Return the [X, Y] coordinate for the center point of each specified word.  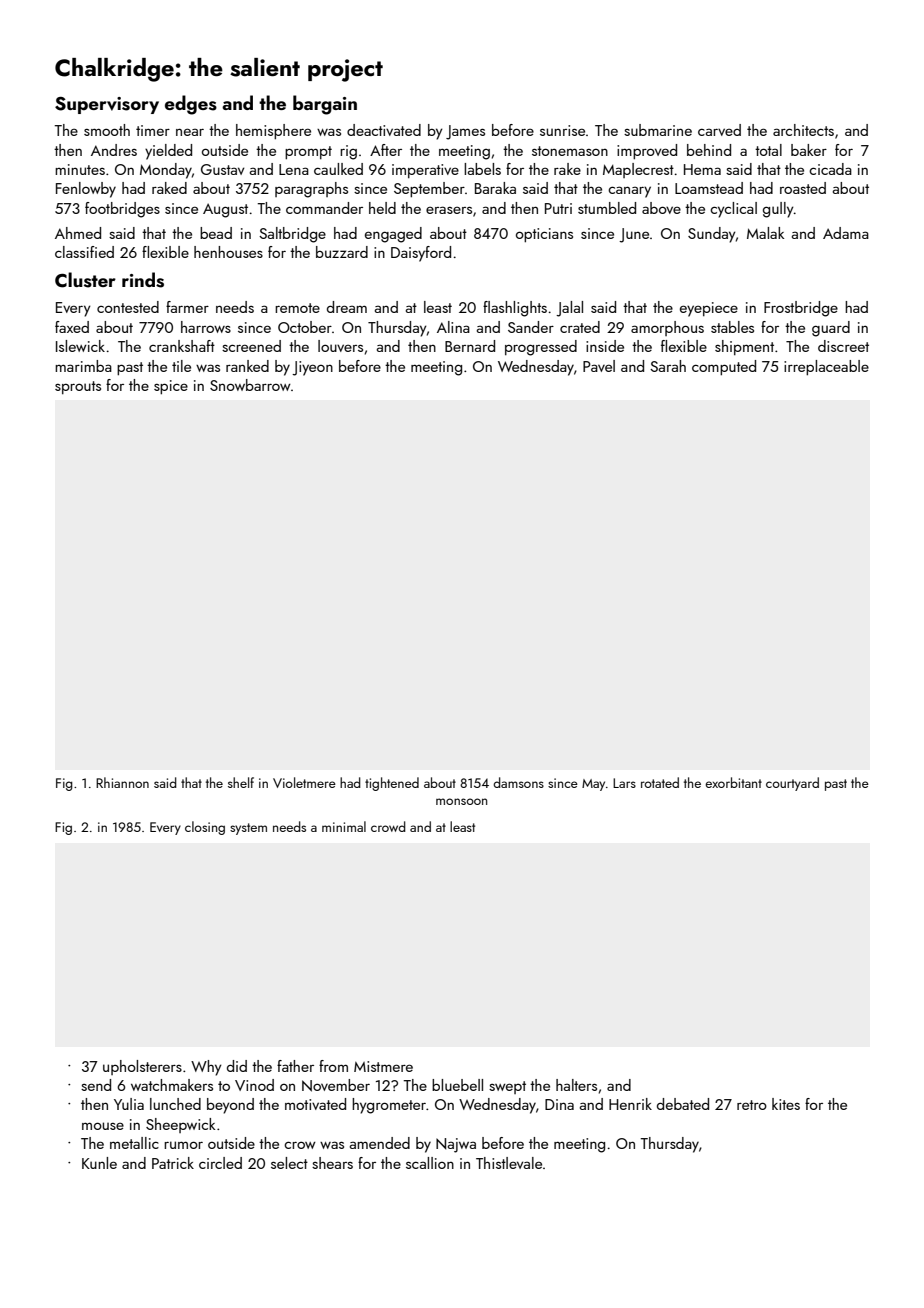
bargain [325, 105]
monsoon [461, 801]
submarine [658, 130]
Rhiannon [122, 782]
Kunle [99, 1163]
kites [786, 1104]
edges [191, 105]
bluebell [457, 1085]
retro [752, 1105]
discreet [843, 346]
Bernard [470, 346]
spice [171, 387]
